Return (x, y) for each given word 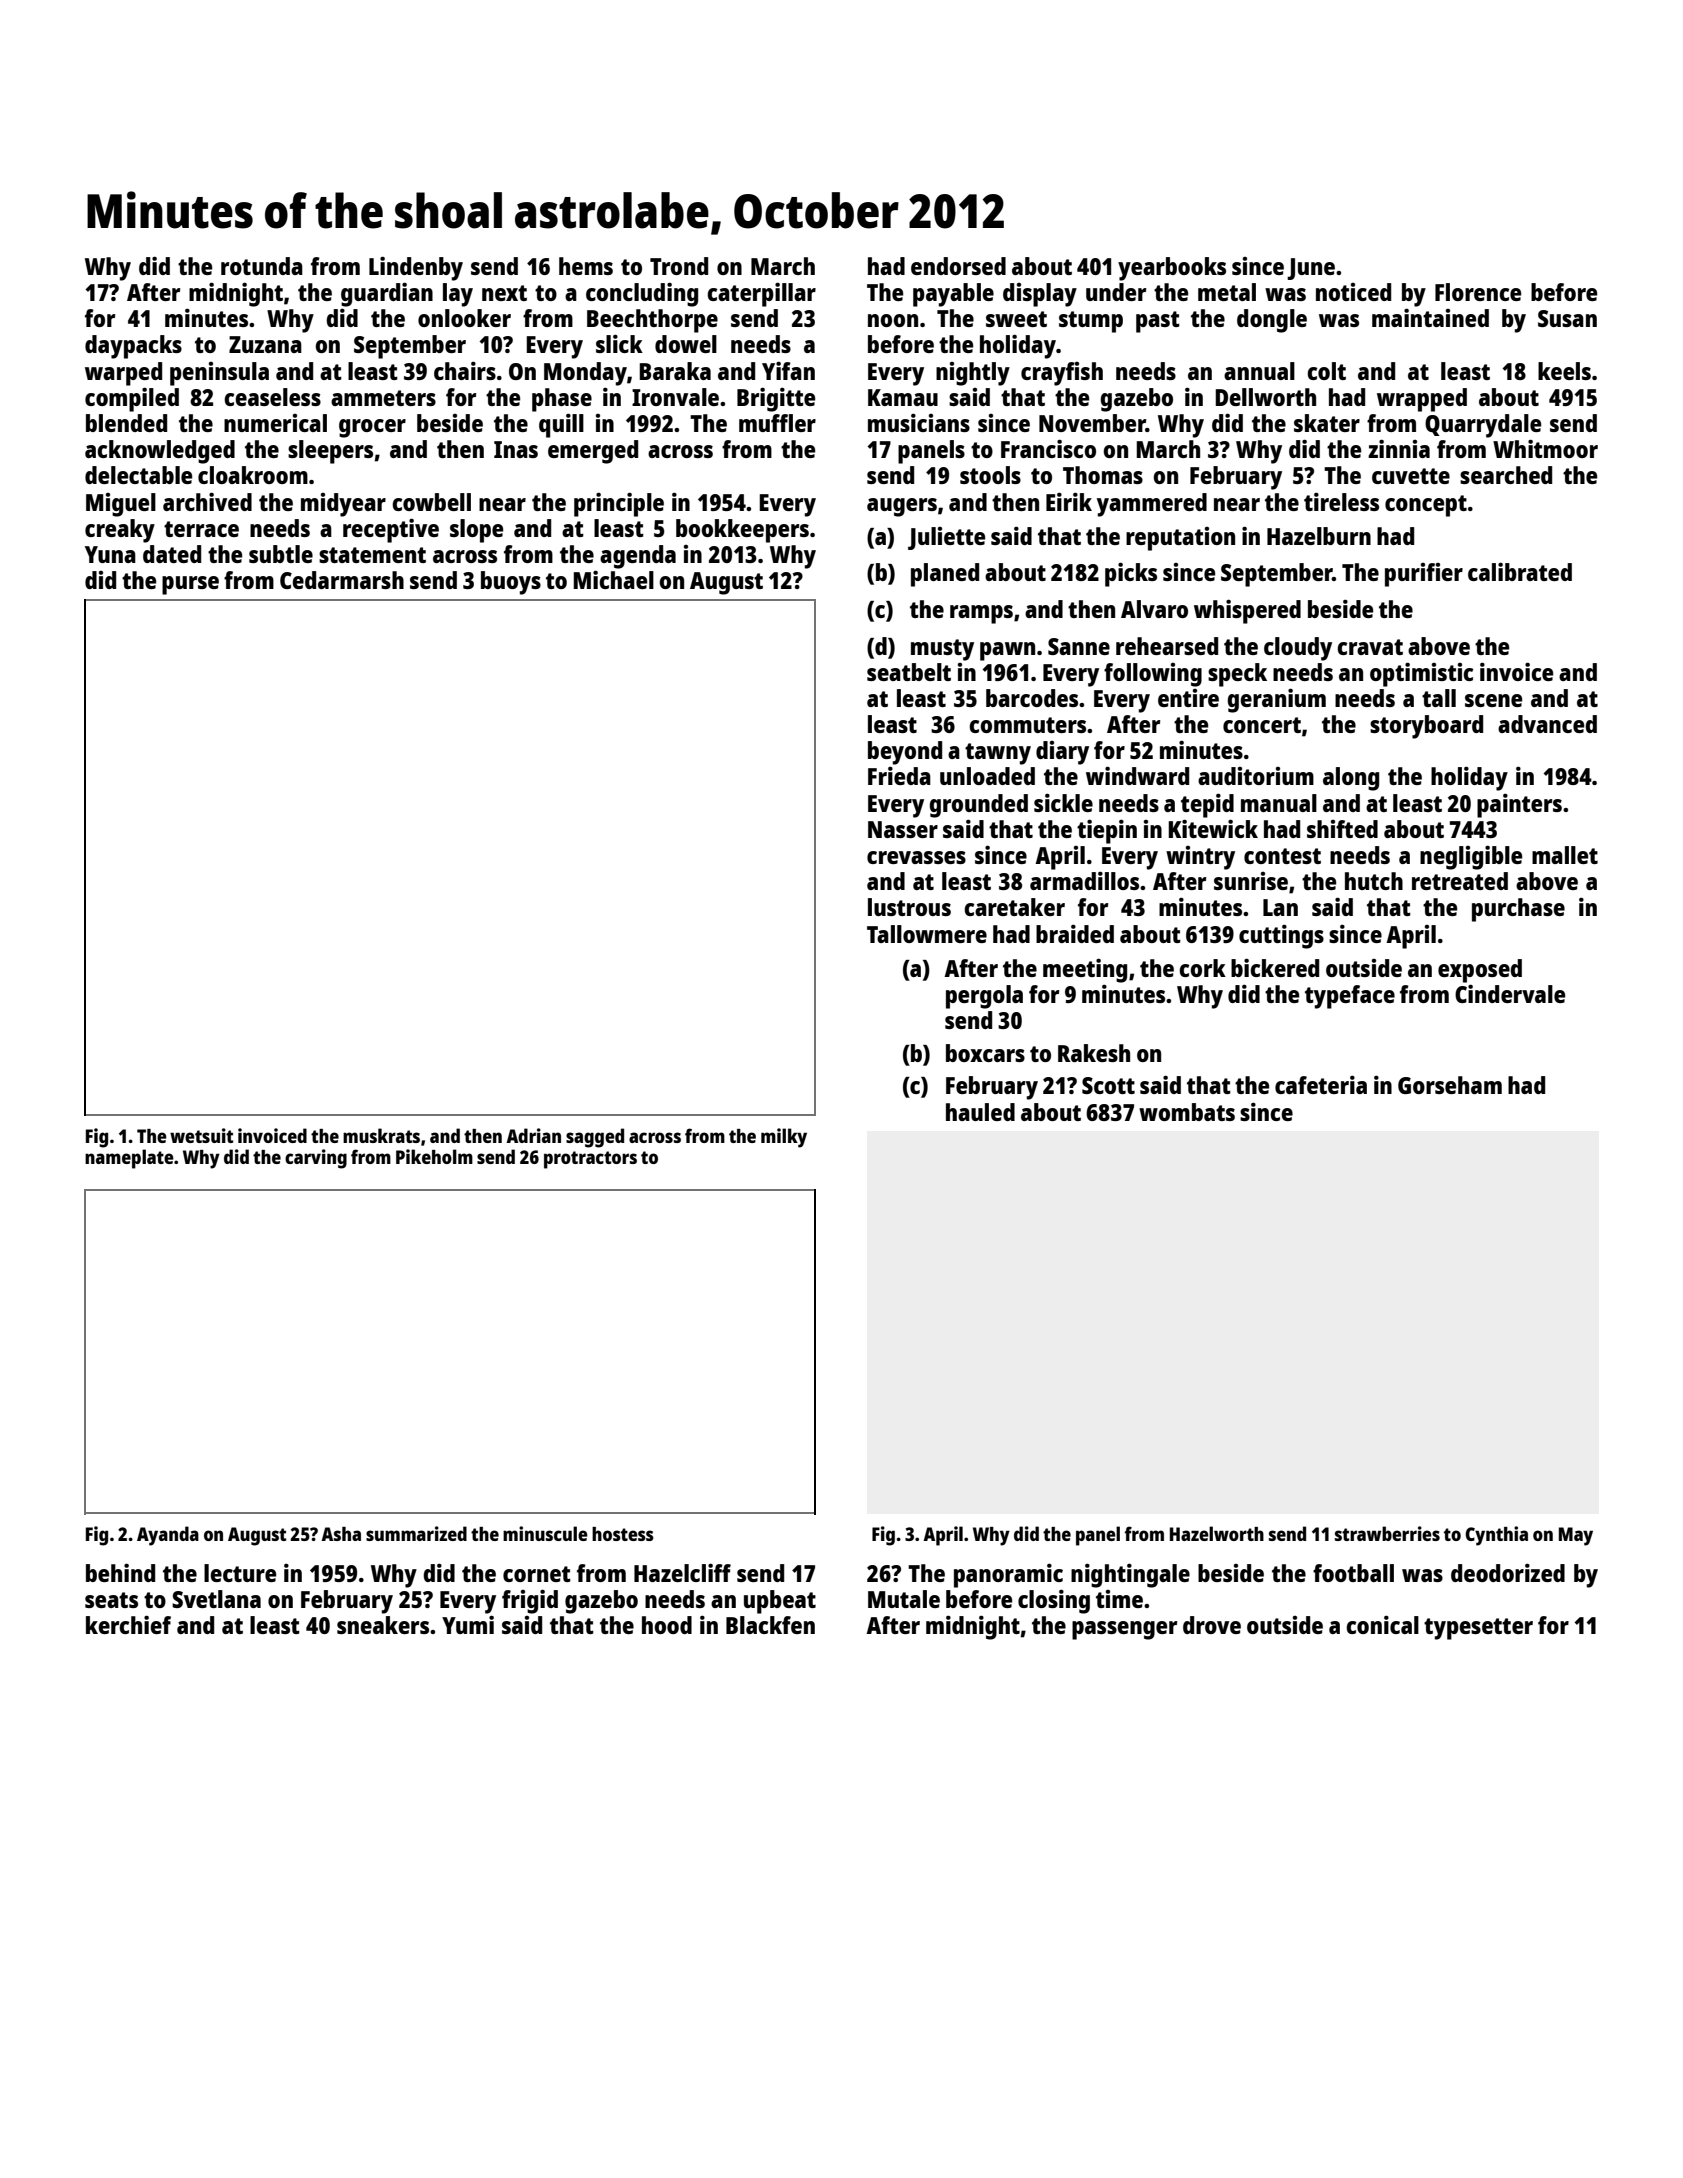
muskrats (381, 1135)
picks (1131, 574)
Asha (341, 1534)
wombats (1187, 1112)
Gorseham (1450, 1085)
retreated (1460, 881)
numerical (275, 423)
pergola (984, 997)
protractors (590, 1160)
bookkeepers (742, 531)
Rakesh (1094, 1053)
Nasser (903, 829)
